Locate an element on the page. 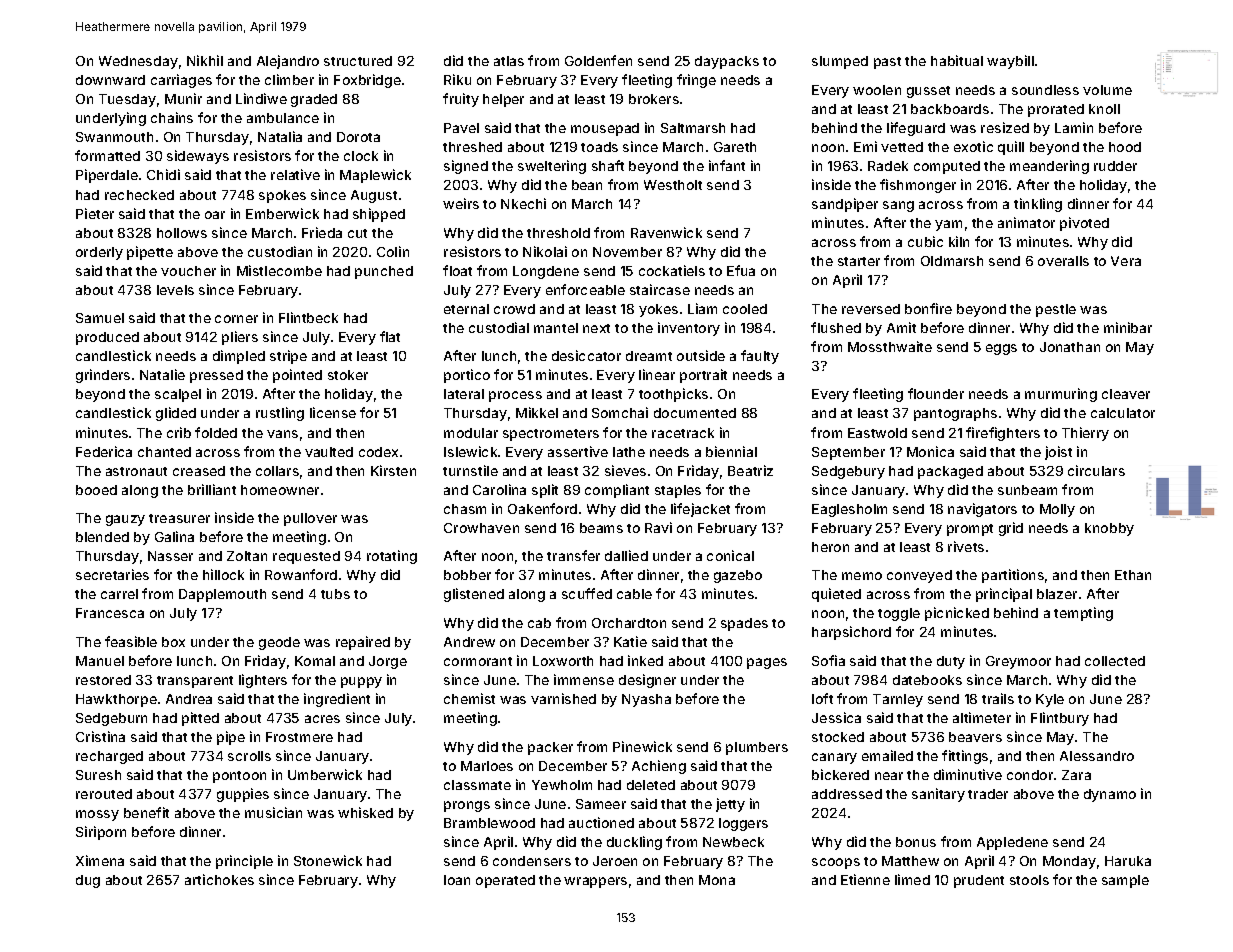  sang is located at coordinates (898, 206).
